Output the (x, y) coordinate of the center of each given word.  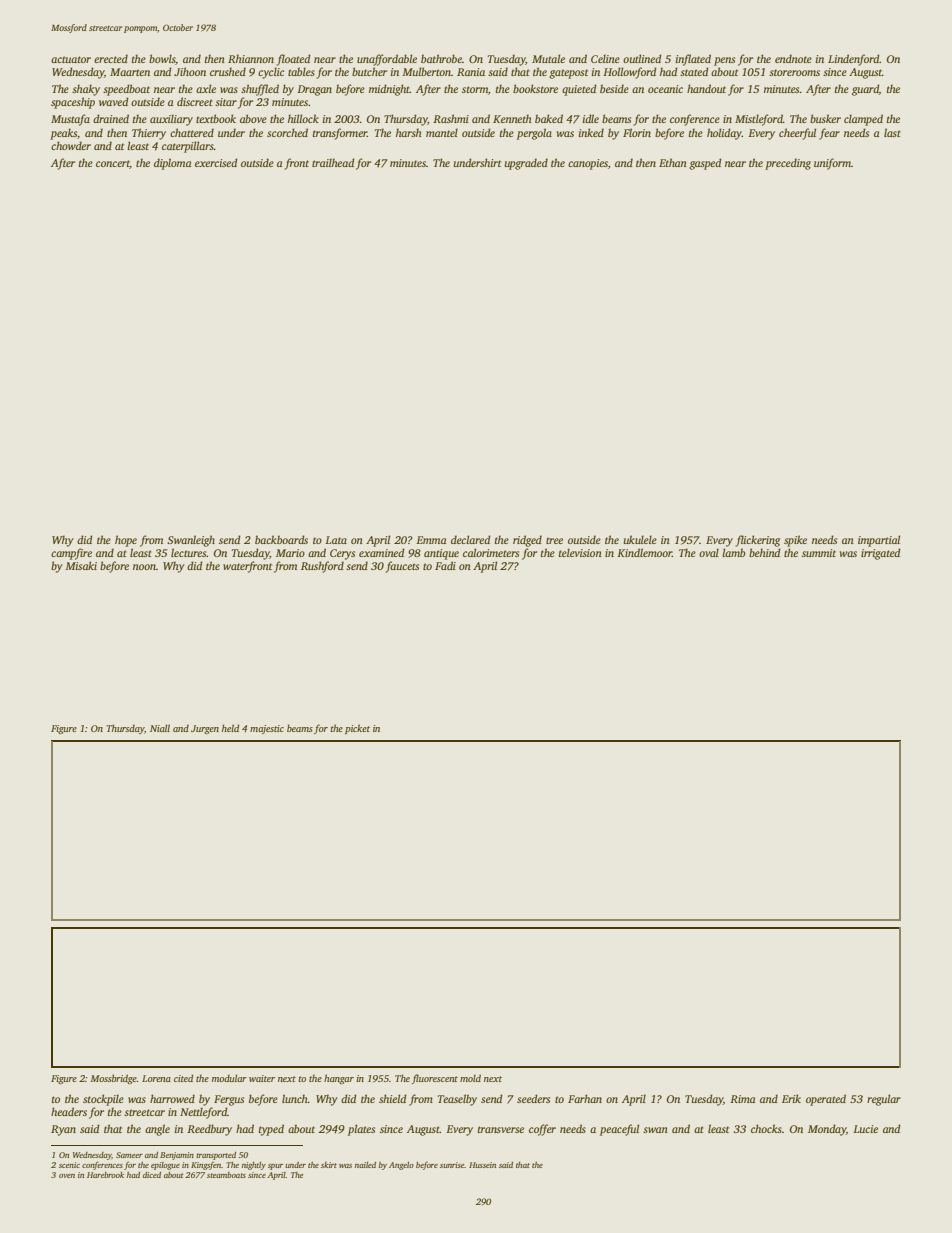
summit (819, 553)
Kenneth (512, 118)
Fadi (445, 565)
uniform (832, 164)
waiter (262, 1078)
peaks (63, 134)
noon (144, 567)
